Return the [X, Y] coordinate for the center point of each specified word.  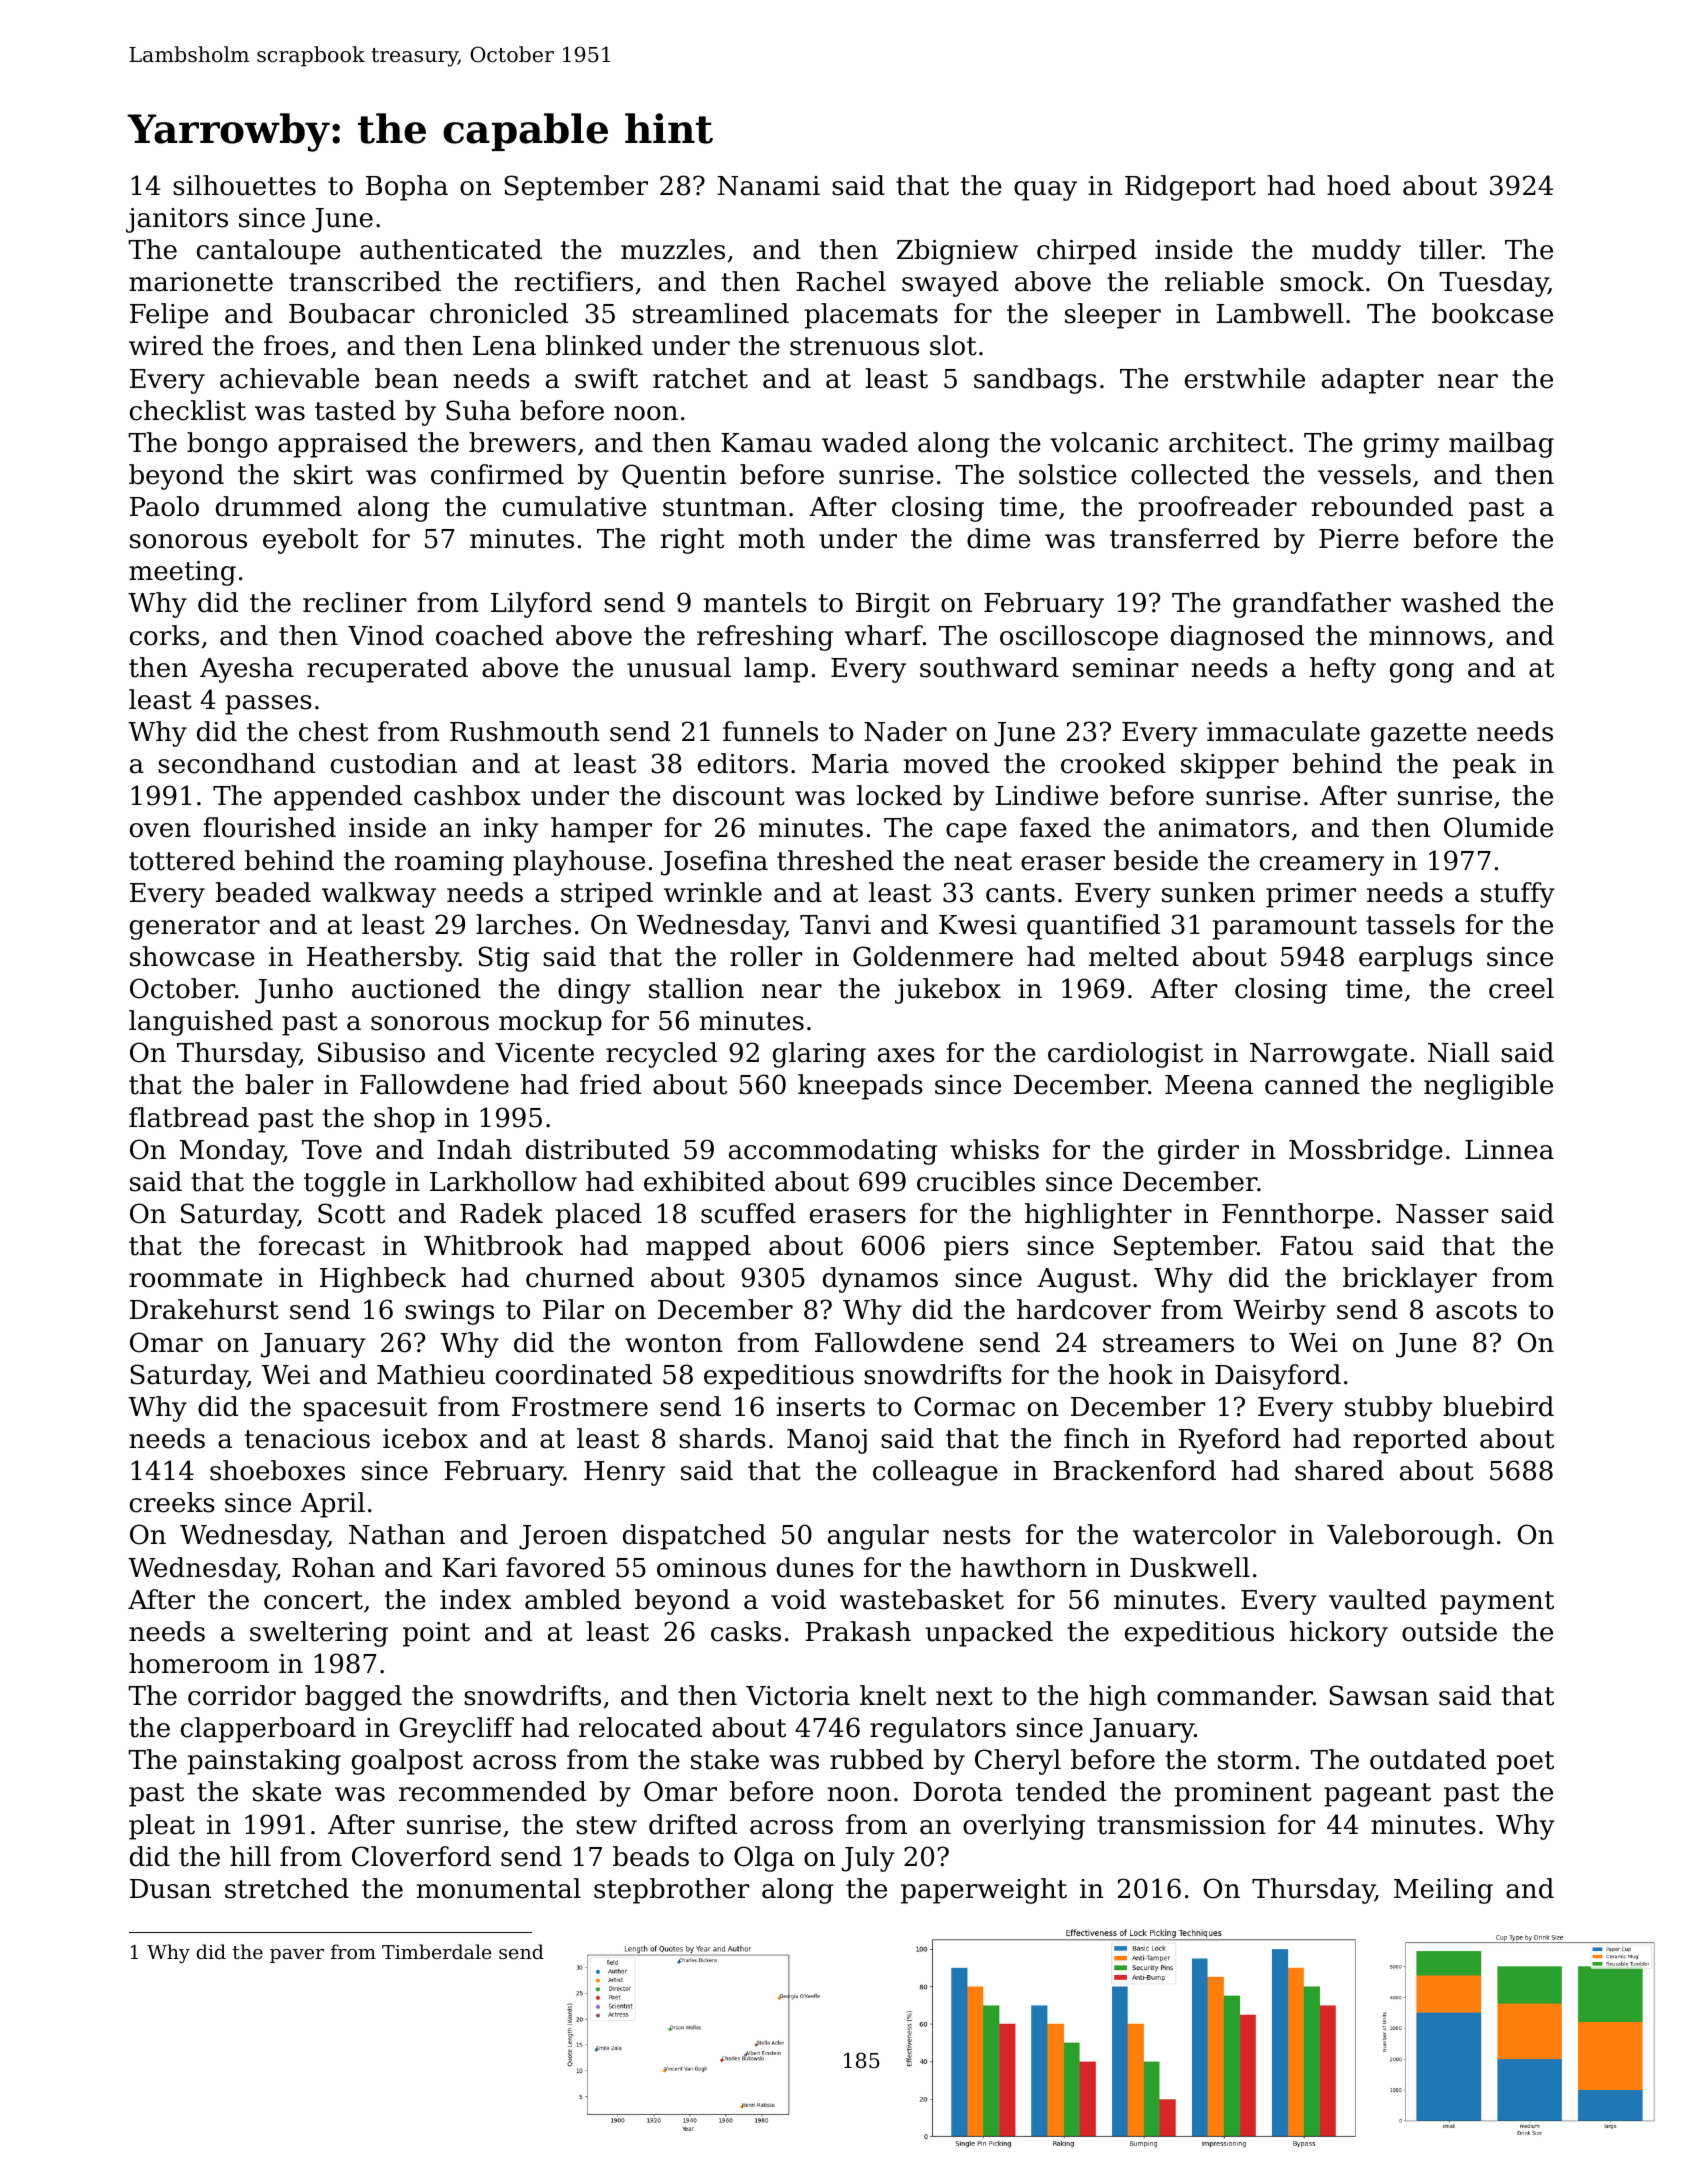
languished [201, 1023]
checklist [188, 410]
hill [250, 1856]
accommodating [833, 1152]
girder [1198, 1152]
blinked [594, 345]
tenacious [307, 1439]
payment [1497, 1603]
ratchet [700, 378]
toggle [345, 1184]
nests [977, 1535]
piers [976, 1248]
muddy [1356, 252]
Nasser [1442, 1214]
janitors [177, 220]
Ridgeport [1190, 188]
